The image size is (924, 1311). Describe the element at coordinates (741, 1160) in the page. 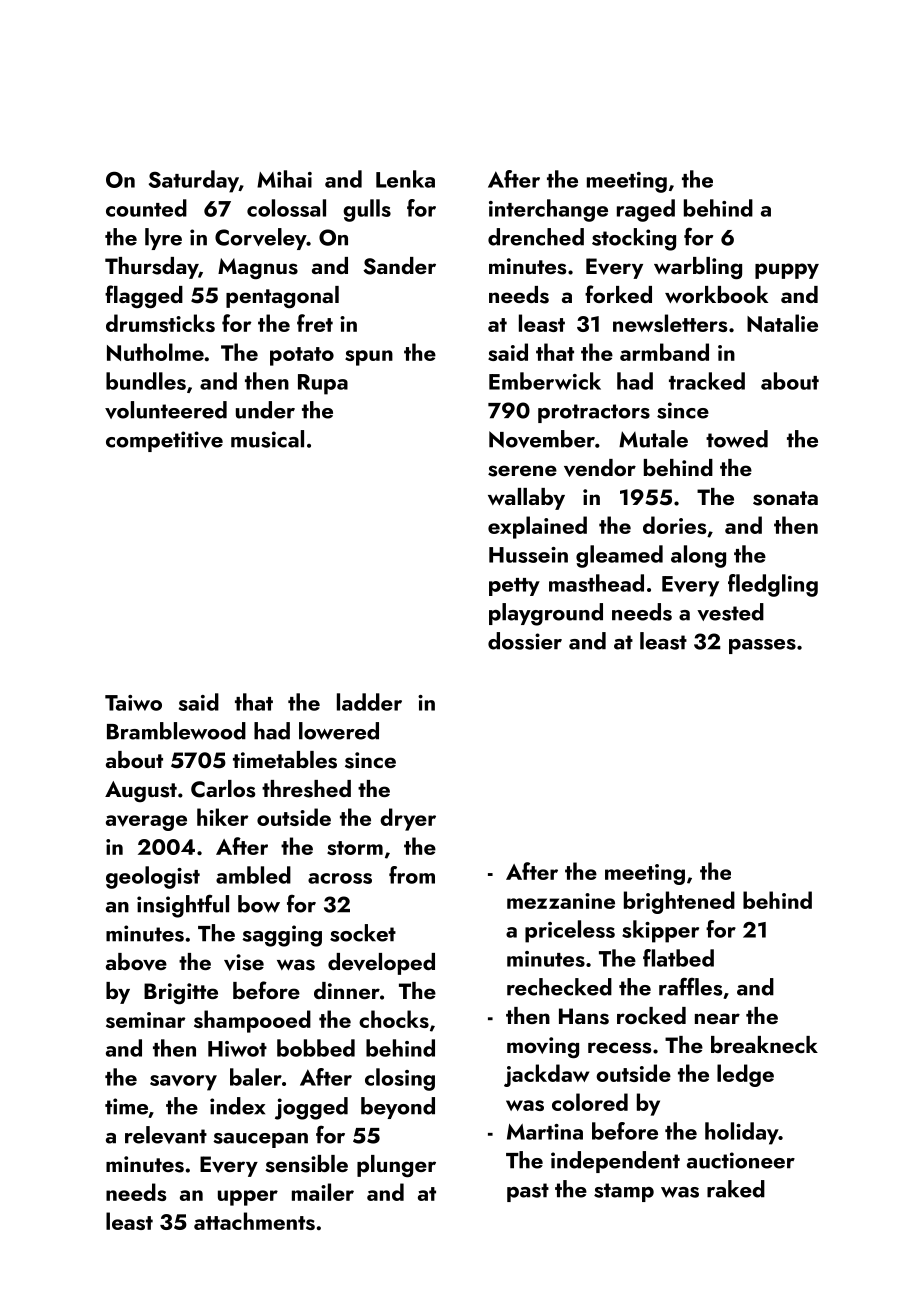

I see `auctioneer` at that location.
